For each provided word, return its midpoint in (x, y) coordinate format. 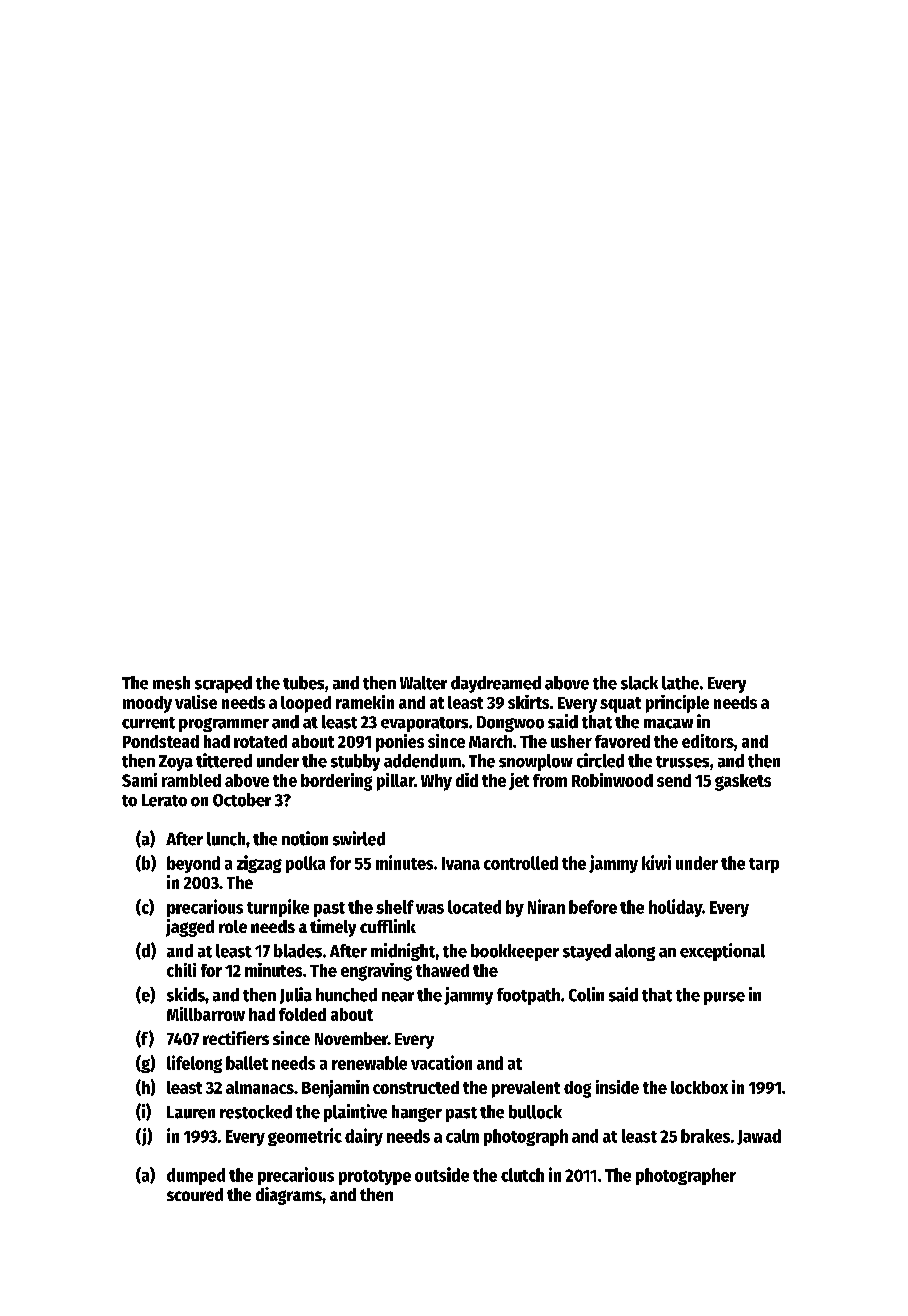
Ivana (461, 863)
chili (181, 970)
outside (442, 1174)
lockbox (699, 1087)
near (398, 997)
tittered (224, 760)
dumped (196, 1176)
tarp (764, 865)
